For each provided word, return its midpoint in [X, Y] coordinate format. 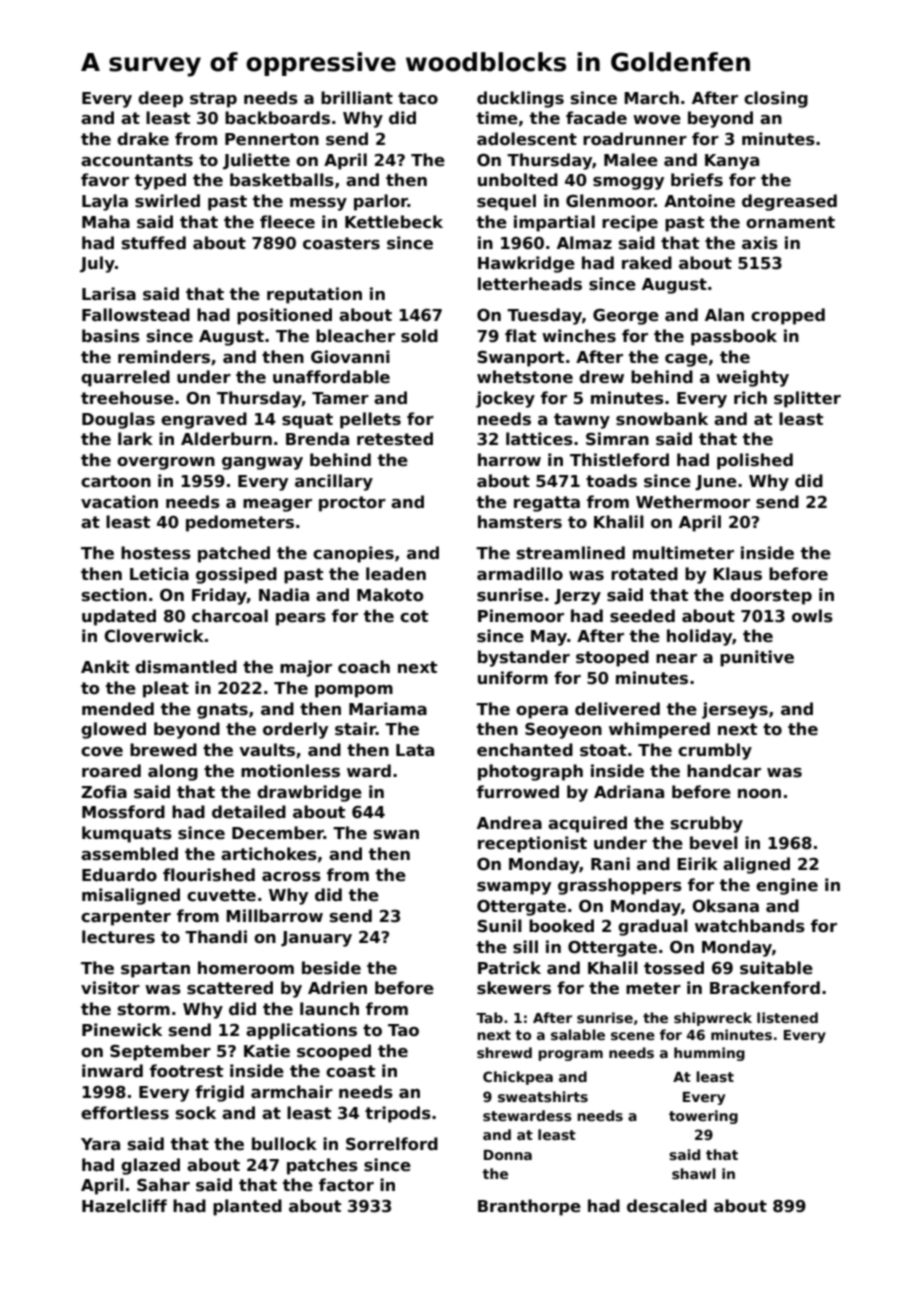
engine [787, 886]
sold [419, 336]
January [316, 939]
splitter [807, 399]
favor [105, 180]
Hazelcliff [124, 1206]
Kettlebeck [394, 222]
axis [760, 243]
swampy [514, 888]
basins [111, 336]
